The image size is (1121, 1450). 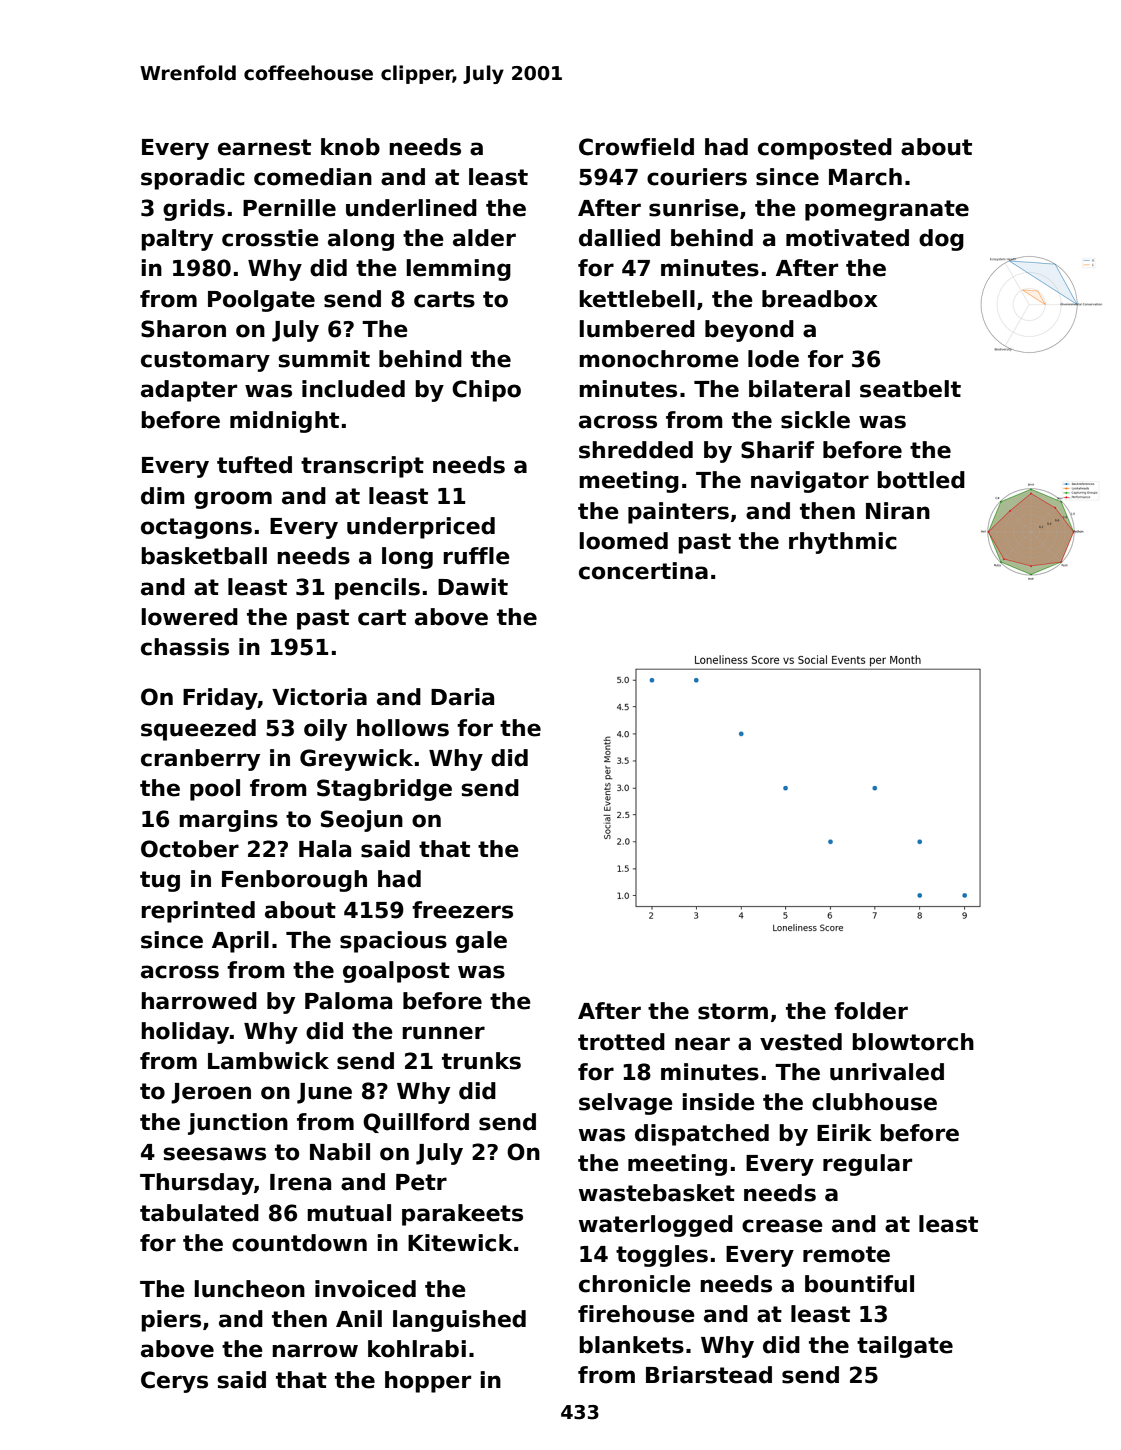 What do you see at coordinates (815, 420) in the screenshot?
I see `sickle` at bounding box center [815, 420].
